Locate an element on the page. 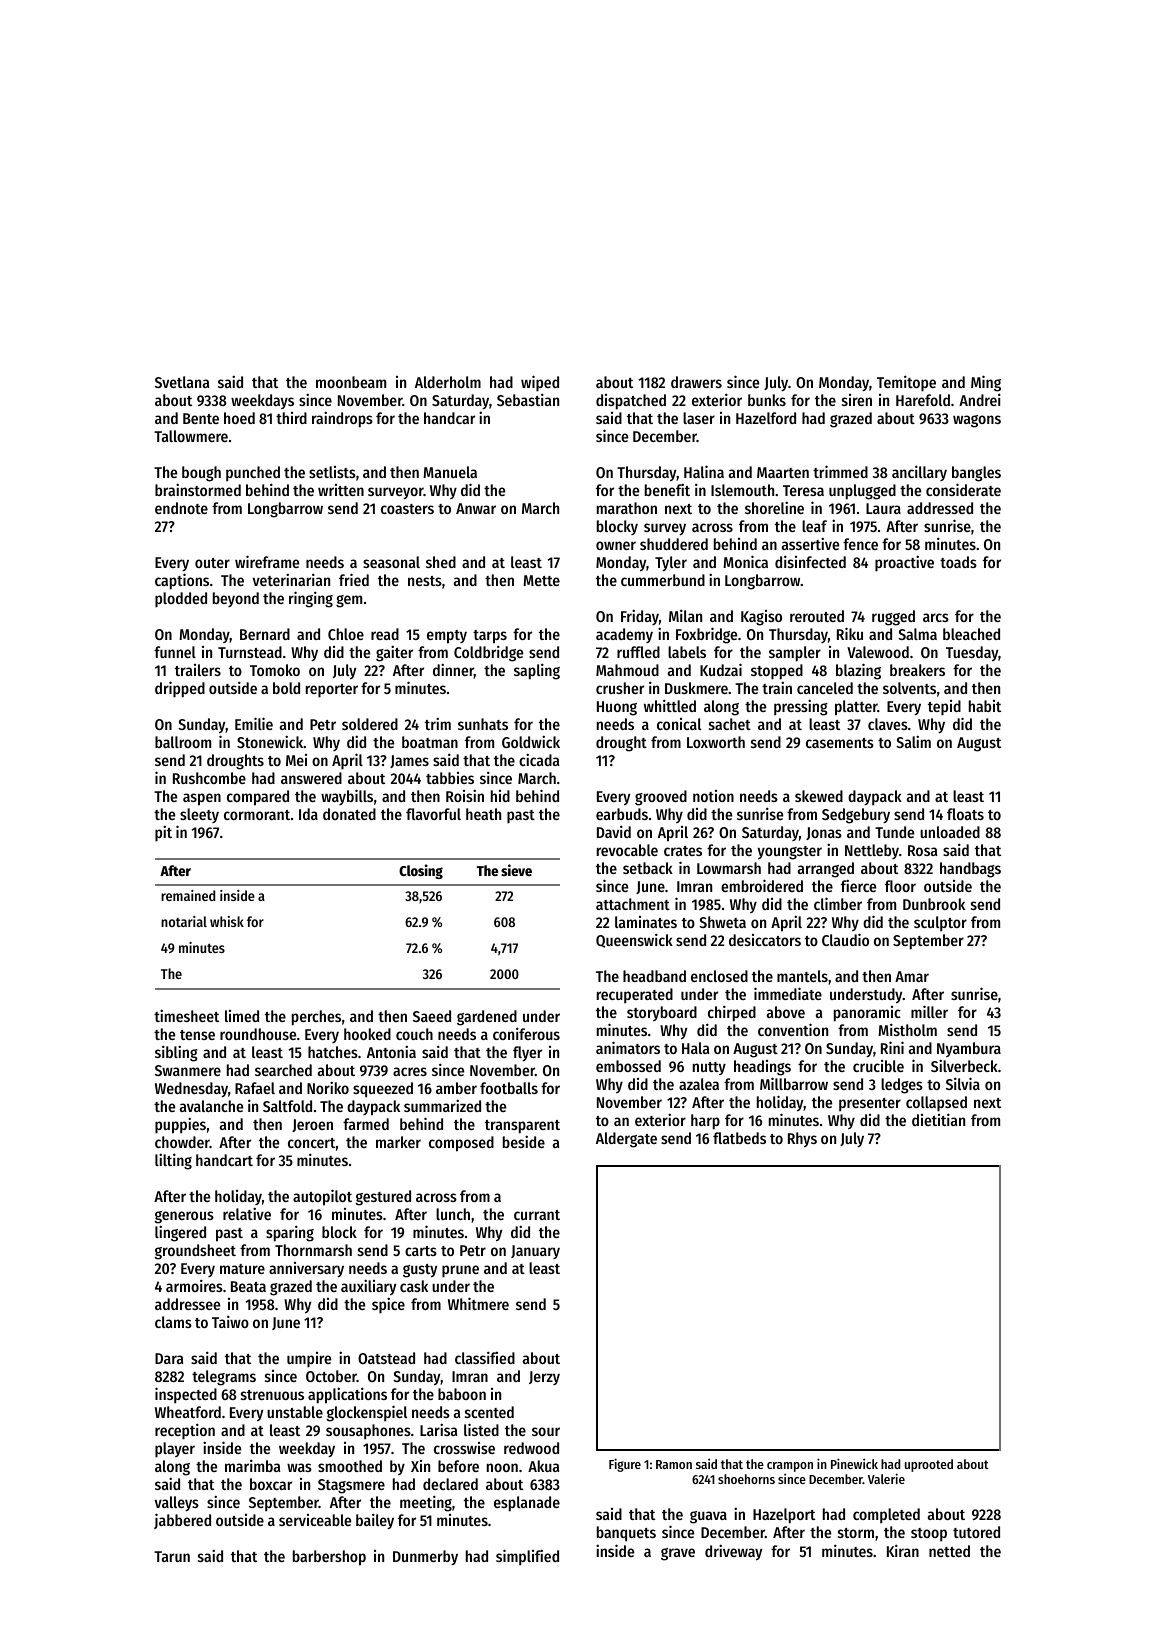 Image resolution: width=1156 pixels, height=1634 pixels. flatbeds is located at coordinates (739, 1138).
